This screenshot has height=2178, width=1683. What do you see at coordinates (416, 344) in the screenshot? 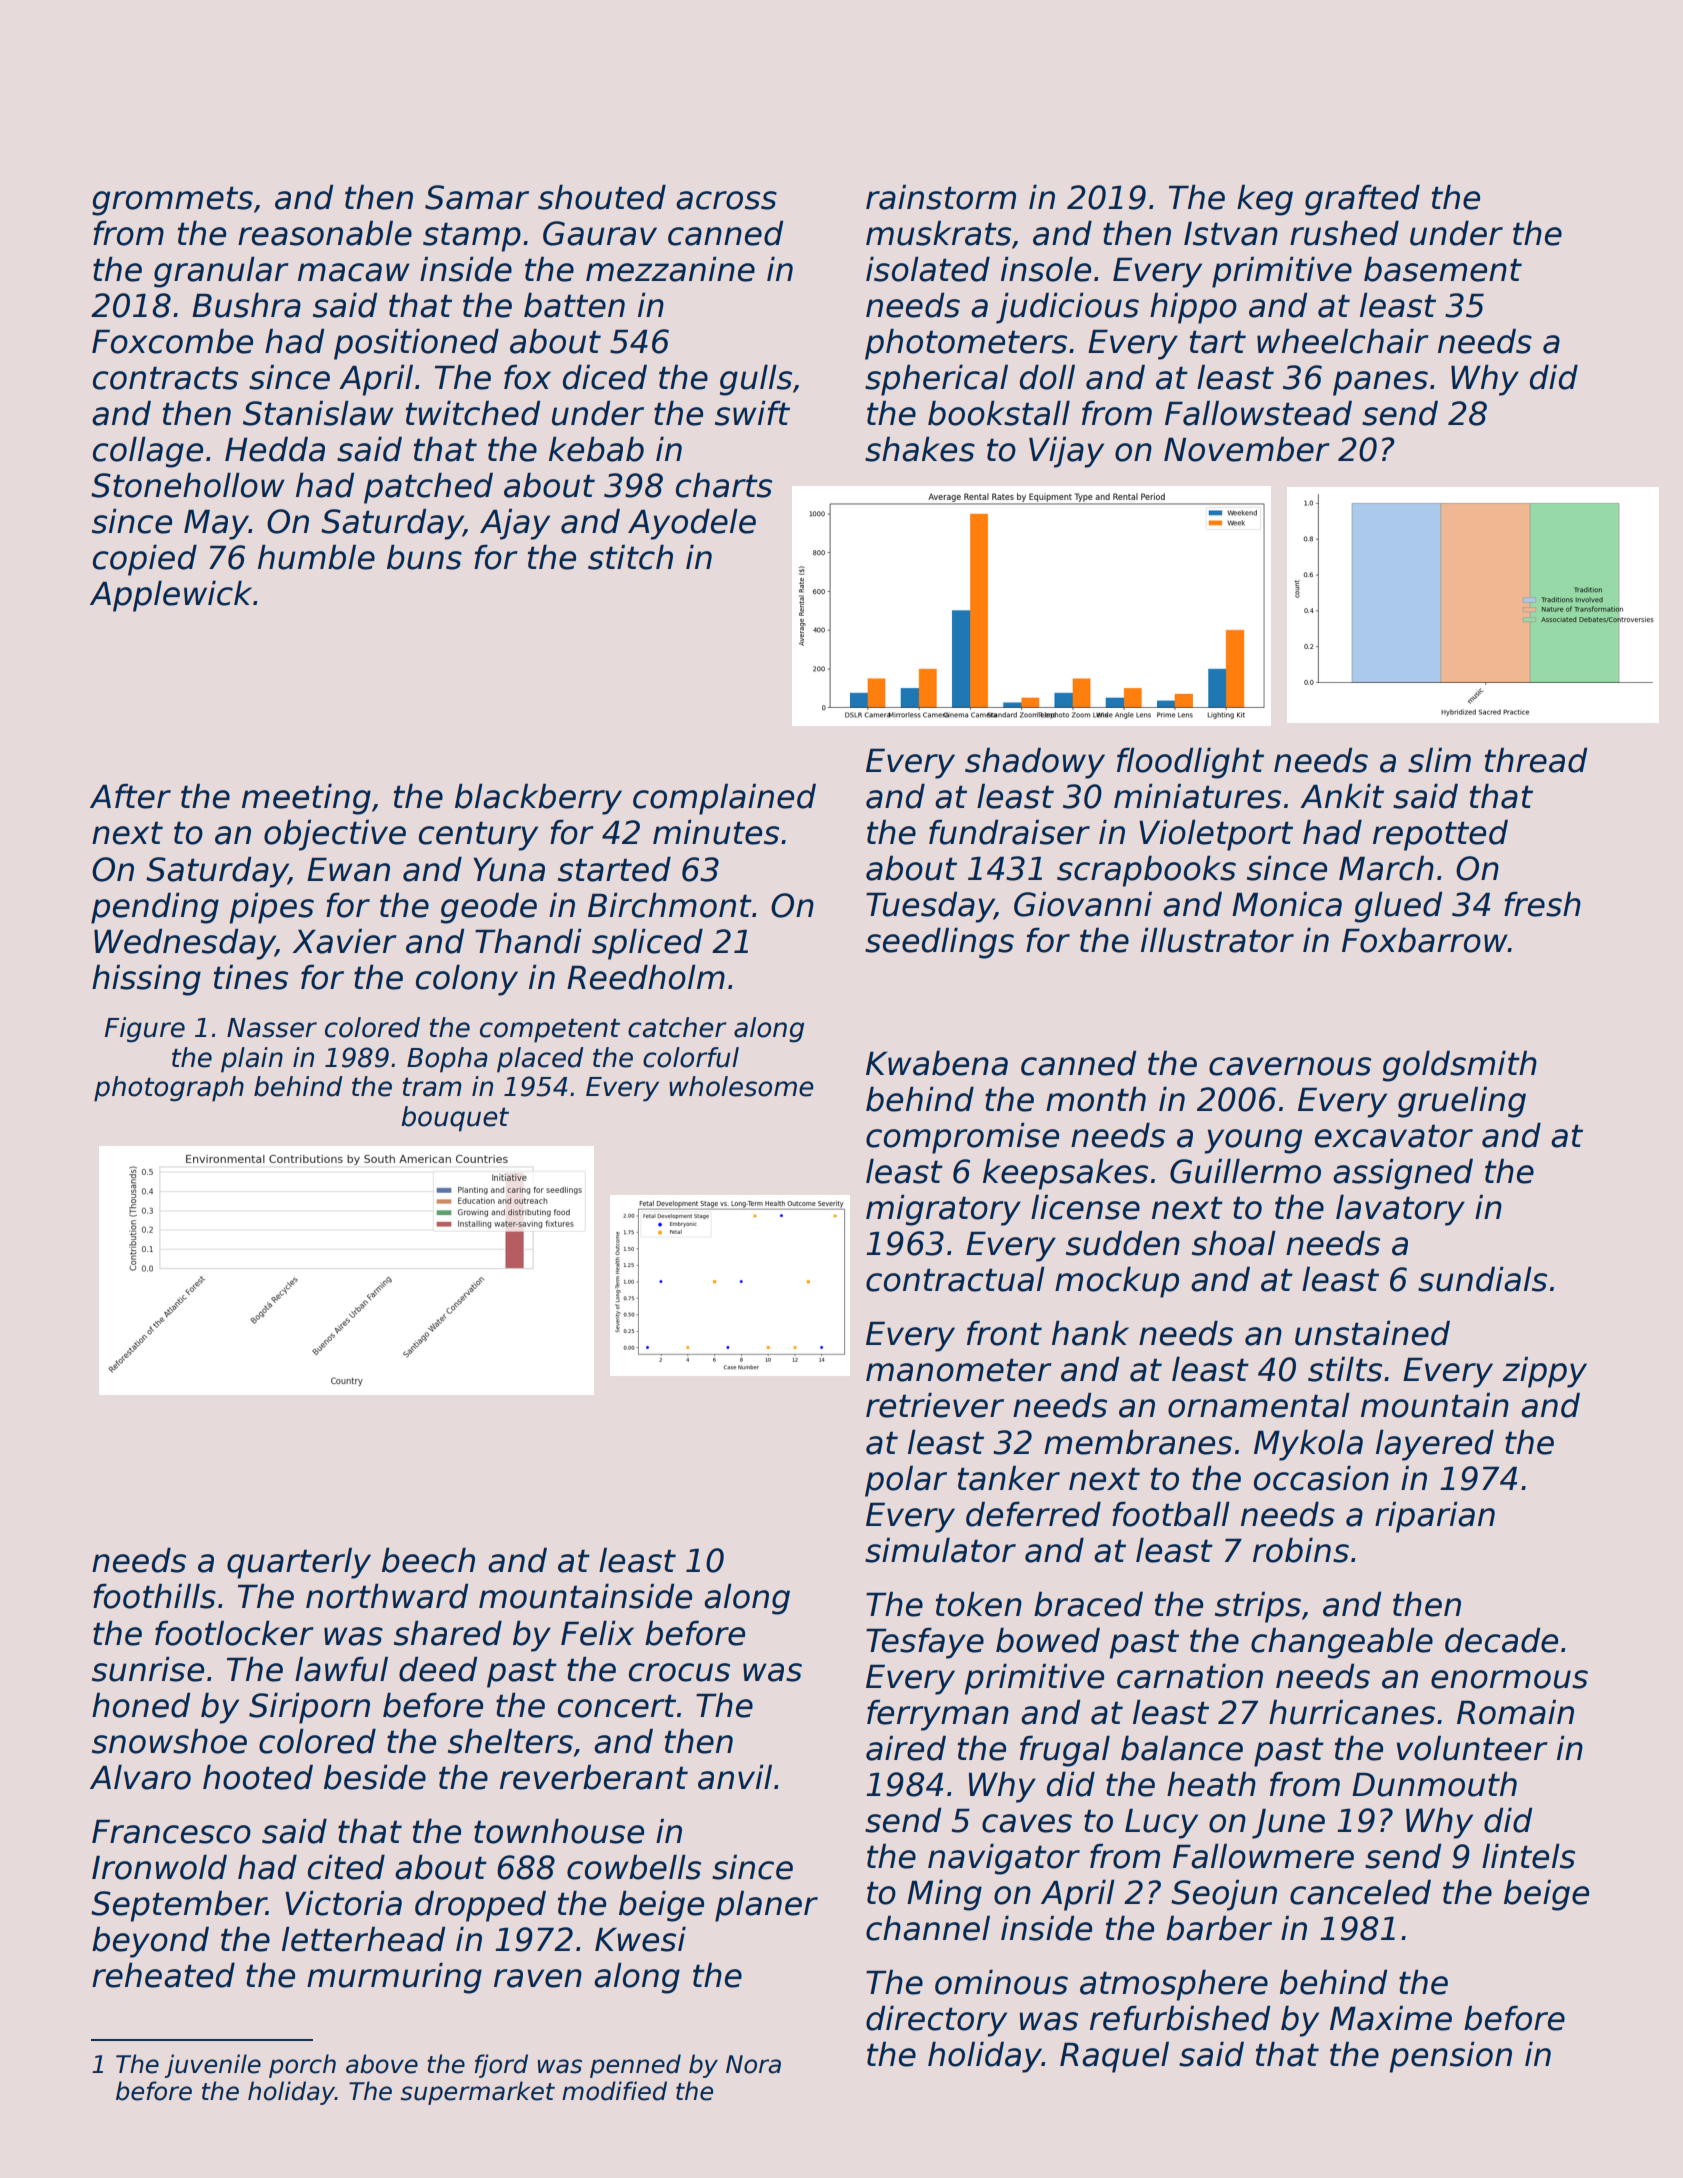
I see `positioned` at bounding box center [416, 344].
